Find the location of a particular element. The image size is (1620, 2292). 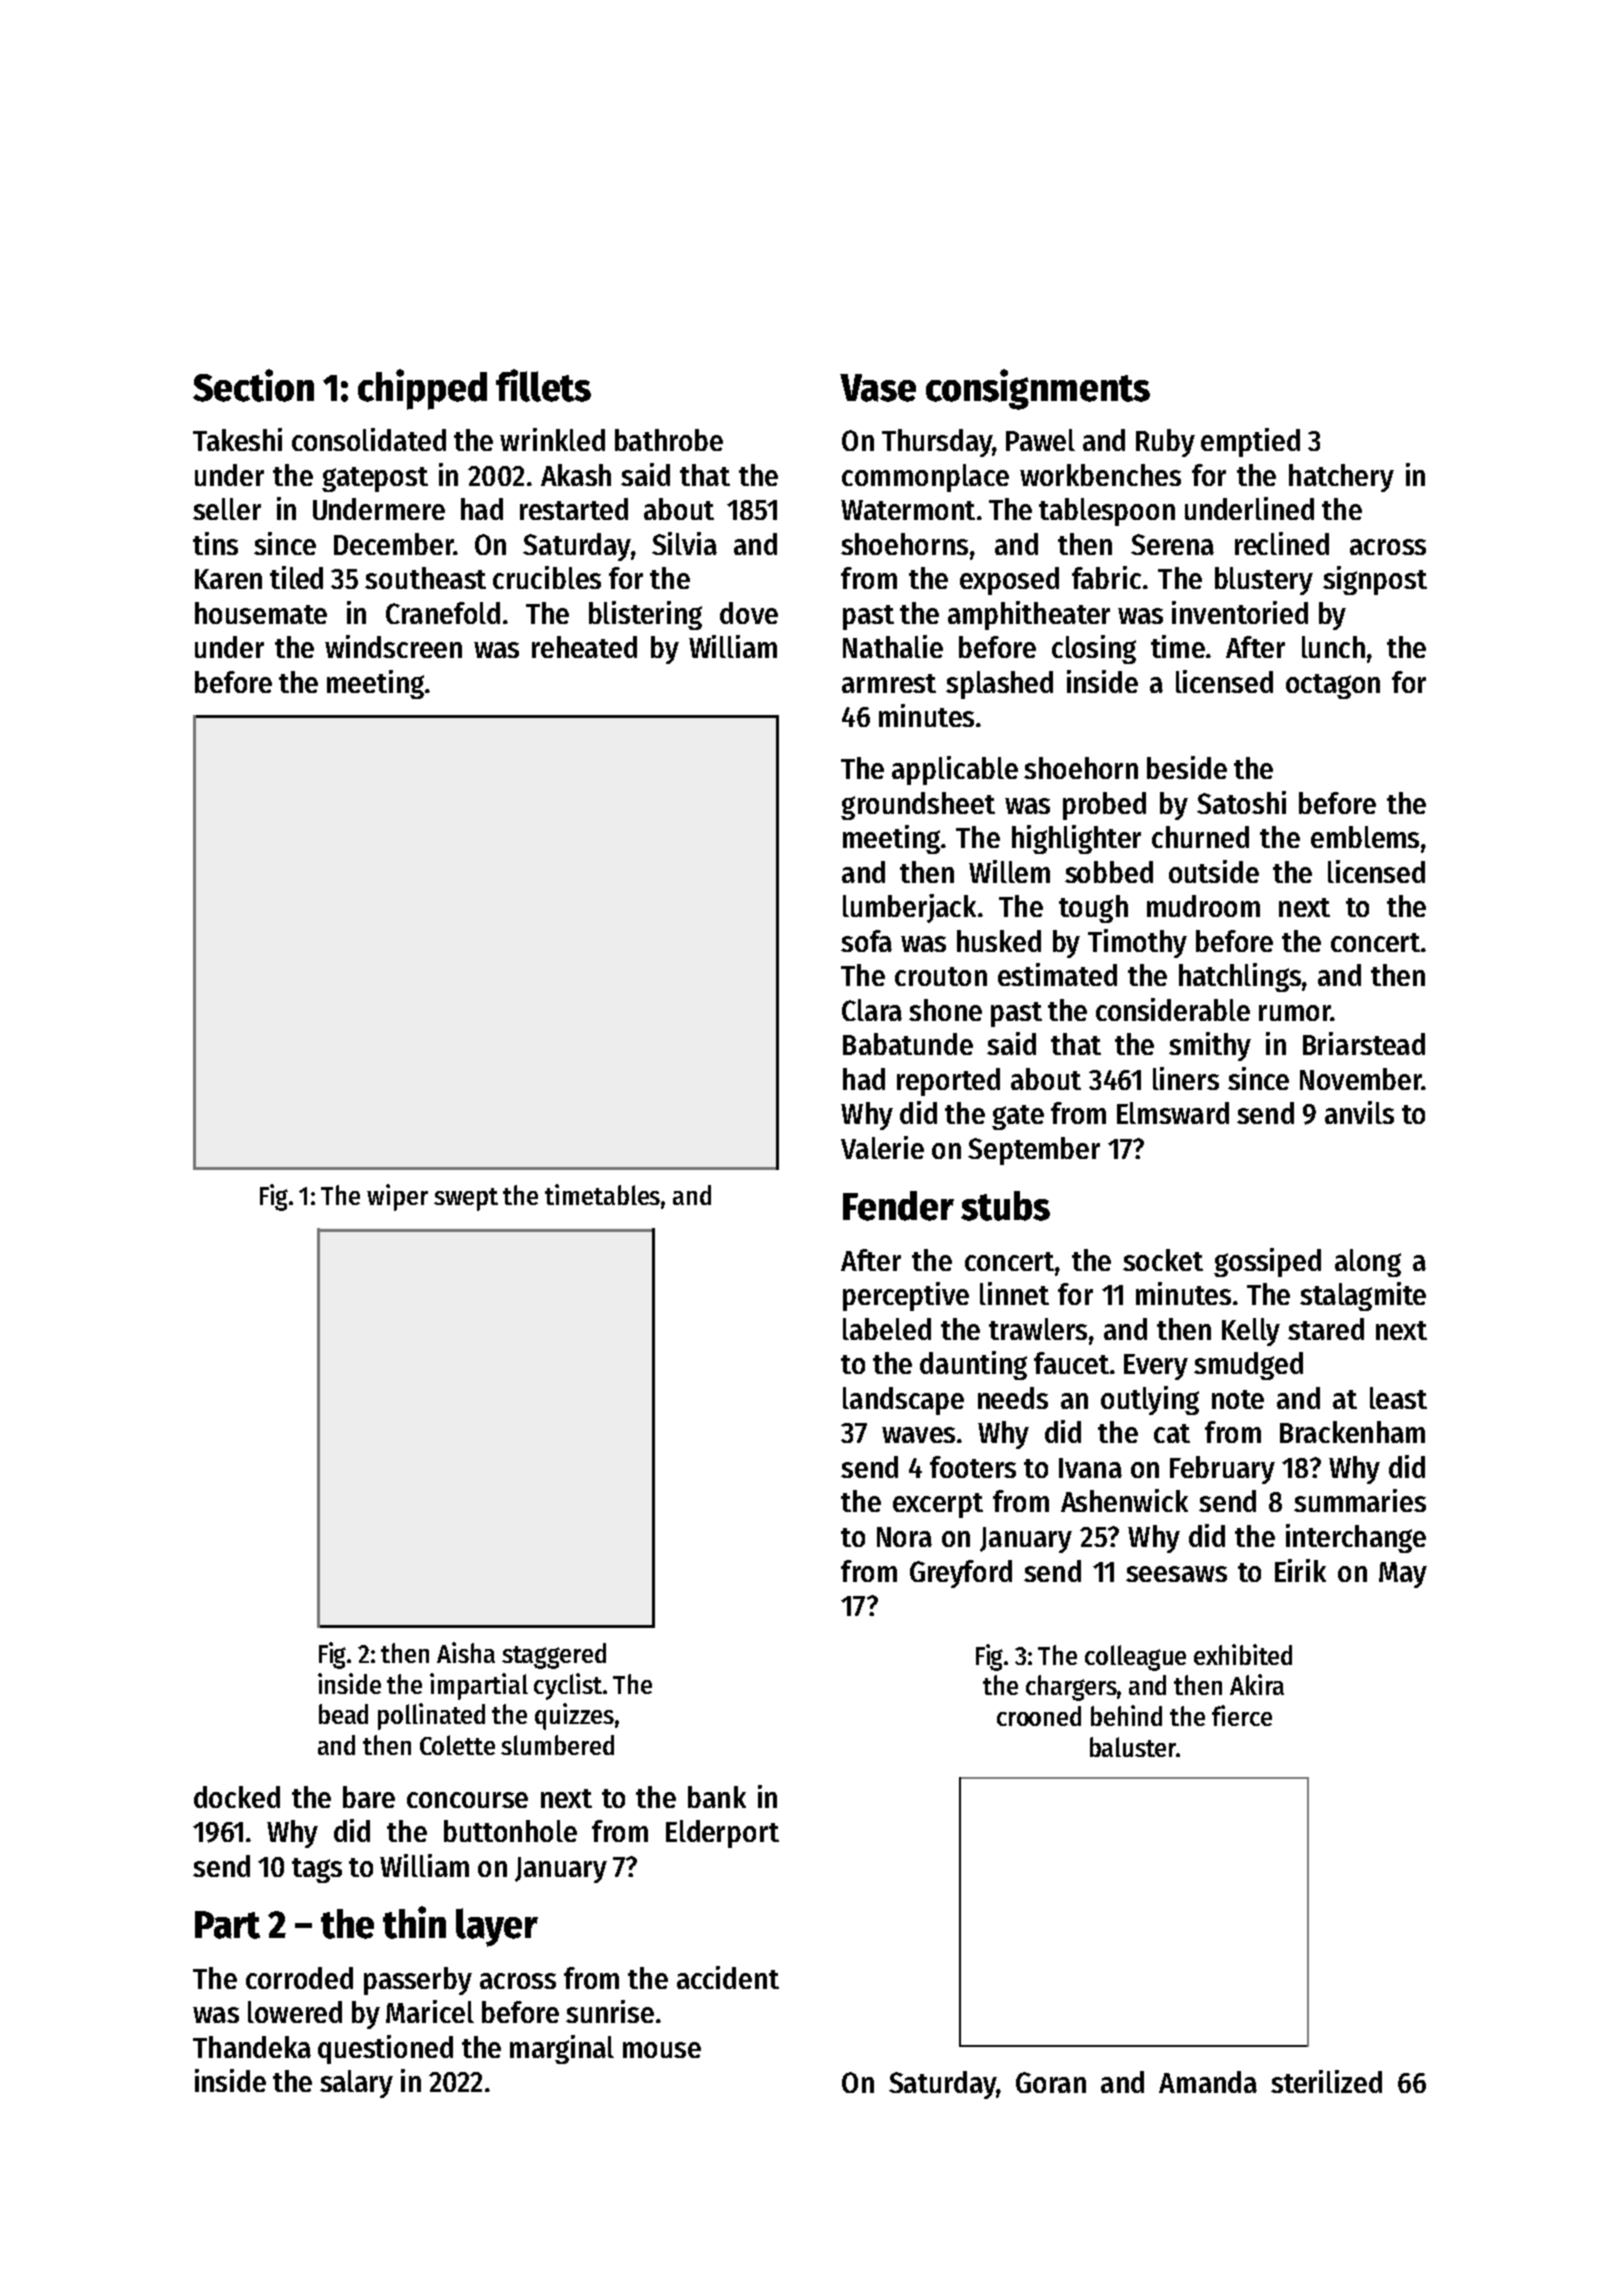

Vase is located at coordinates (878, 388).
